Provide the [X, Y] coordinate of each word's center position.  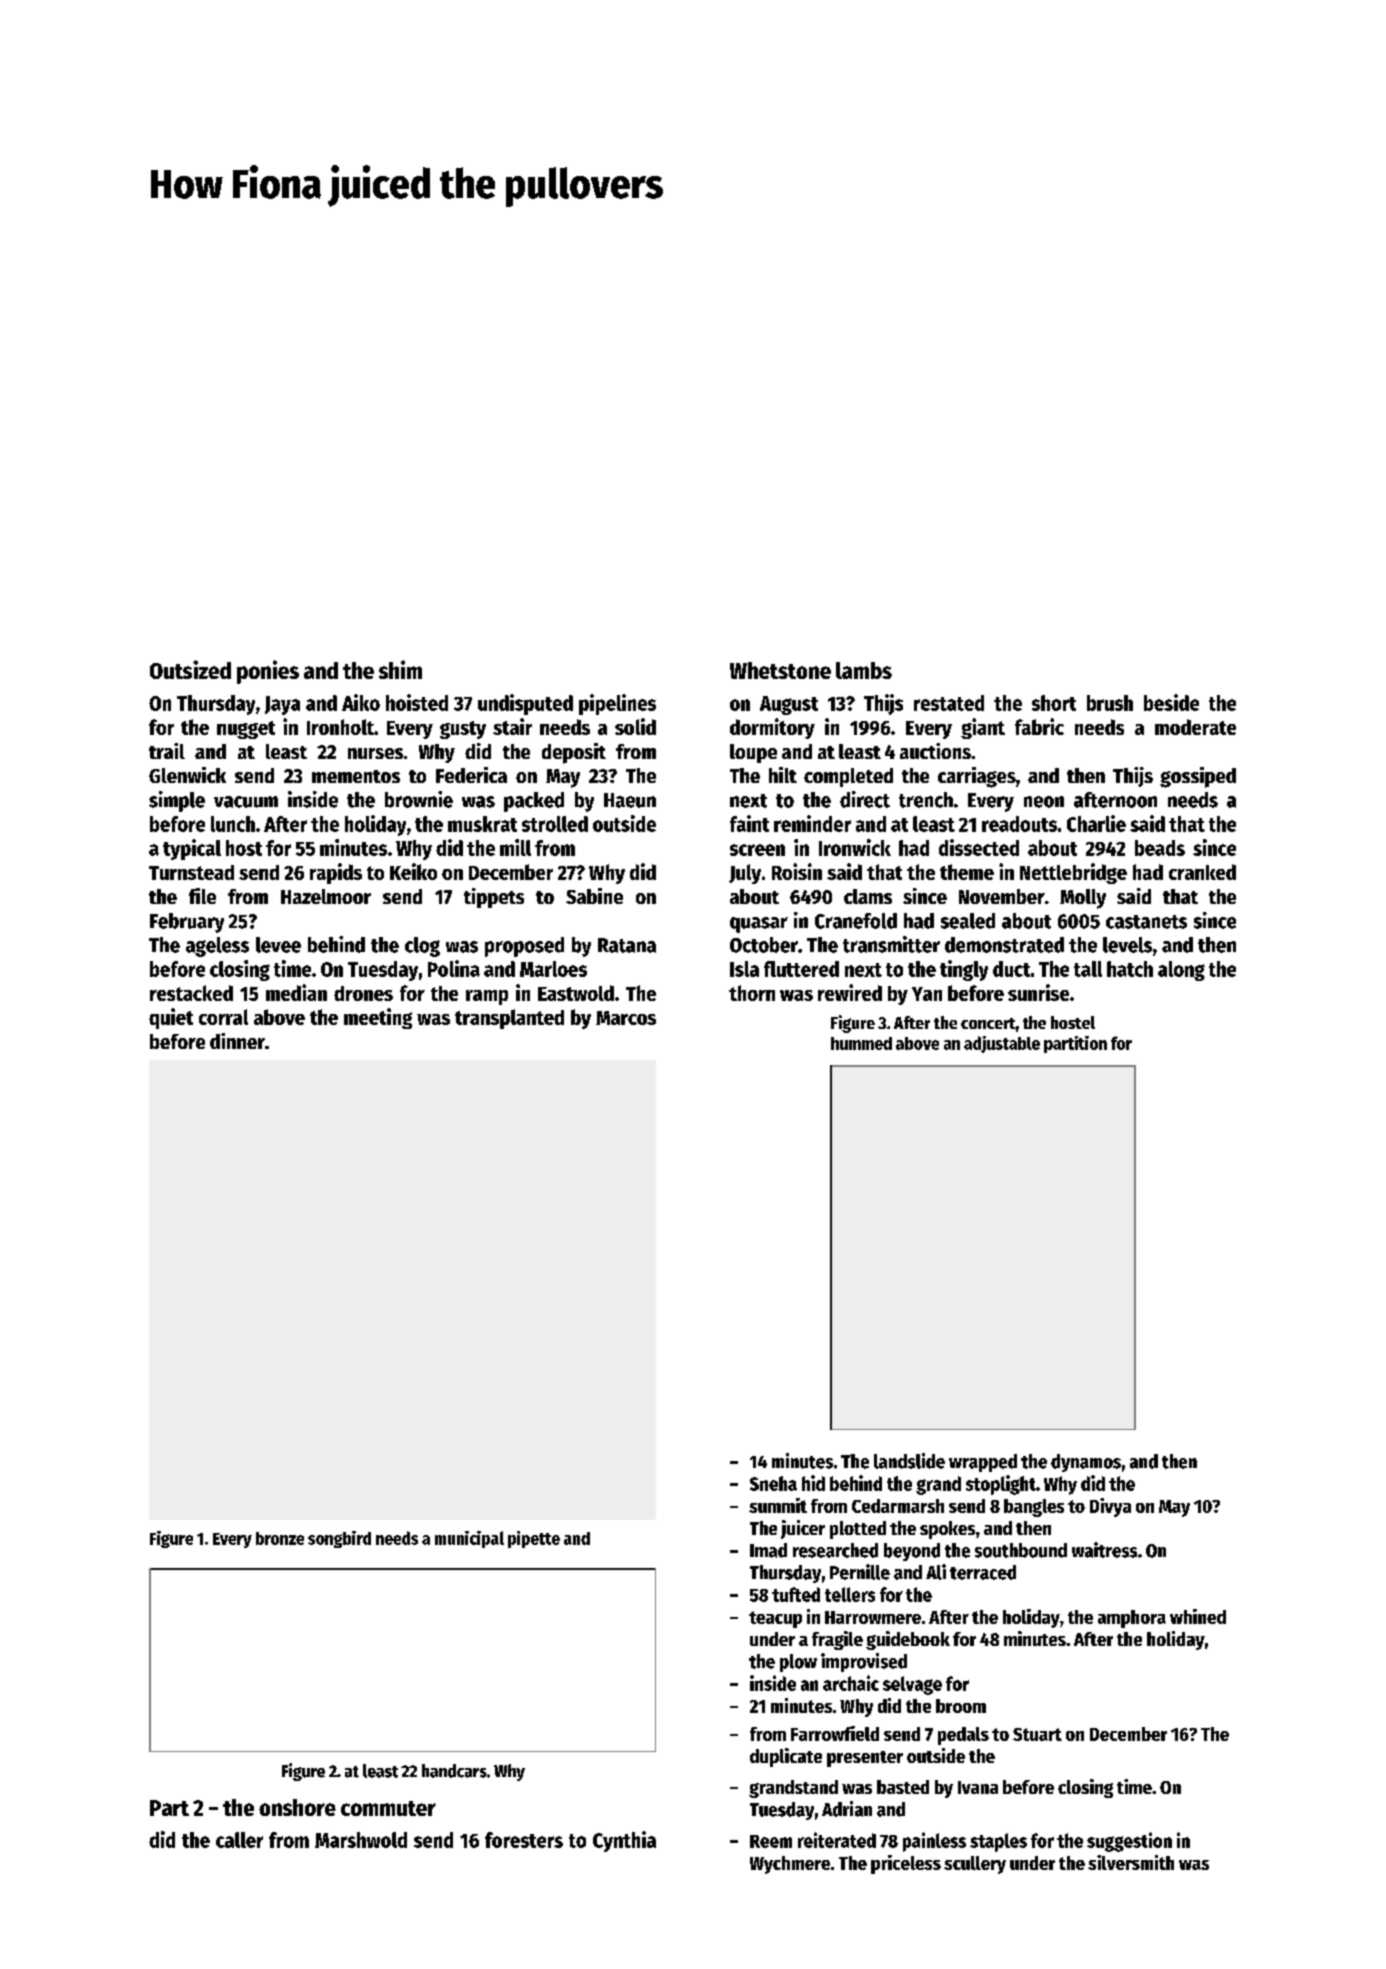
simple [177, 801]
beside [1171, 702]
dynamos [1086, 1463]
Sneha [773, 1483]
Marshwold [361, 1840]
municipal [469, 1539]
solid [635, 726]
